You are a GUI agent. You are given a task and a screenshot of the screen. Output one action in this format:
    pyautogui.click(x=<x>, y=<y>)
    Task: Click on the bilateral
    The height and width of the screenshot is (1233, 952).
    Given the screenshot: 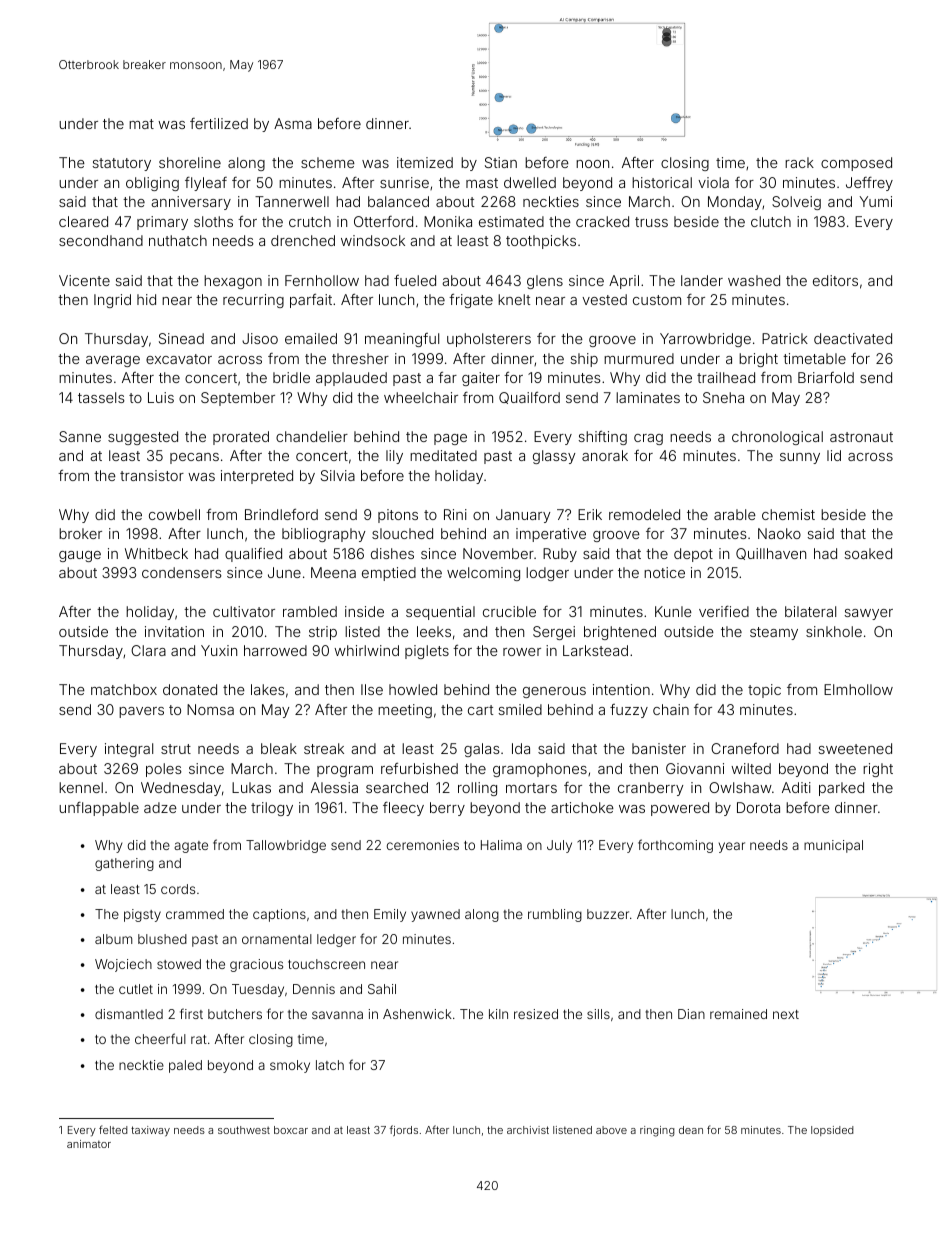 What is the action you would take?
    pyautogui.click(x=810, y=611)
